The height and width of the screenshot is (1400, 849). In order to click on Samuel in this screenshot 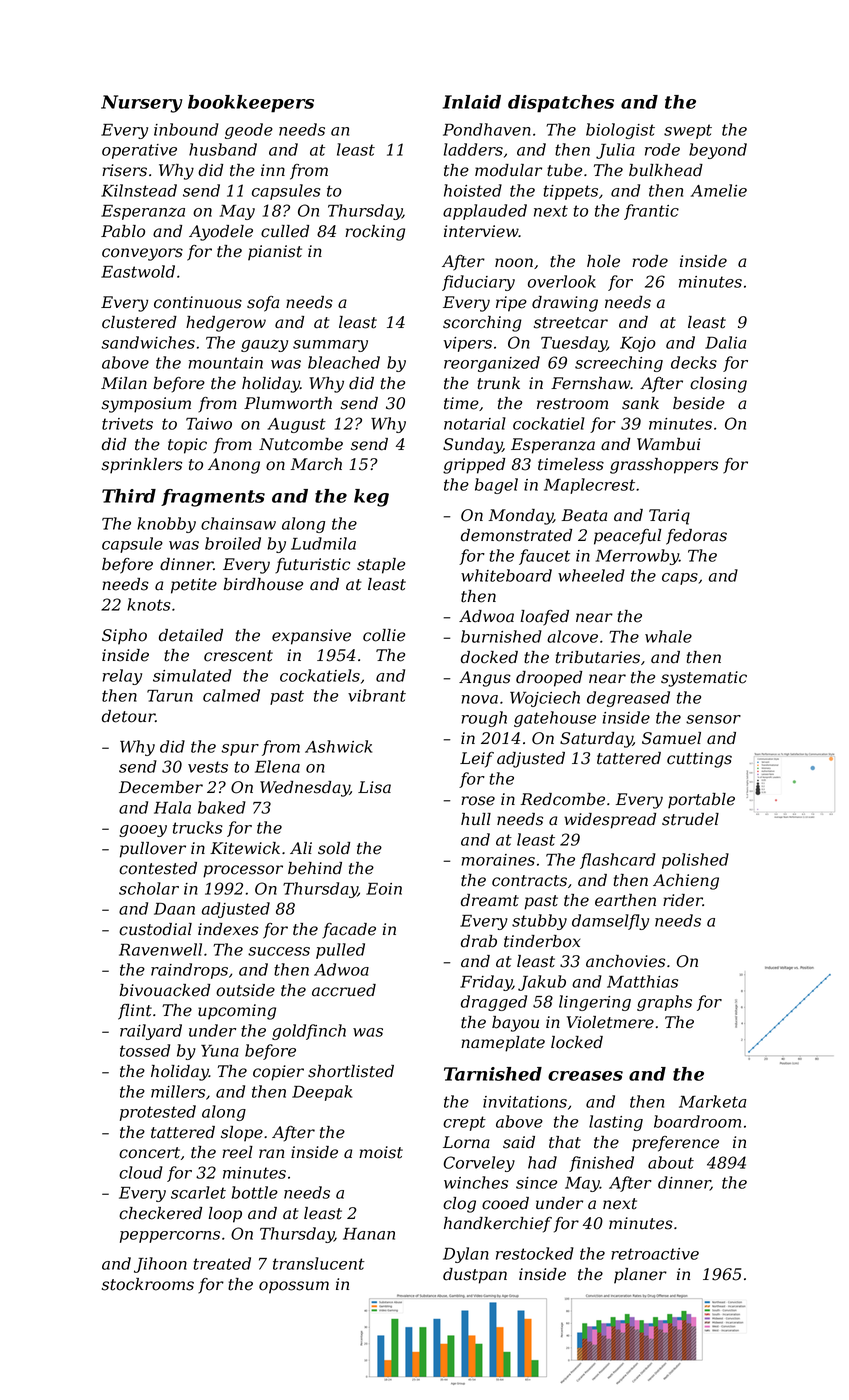, I will do `click(671, 738)`.
